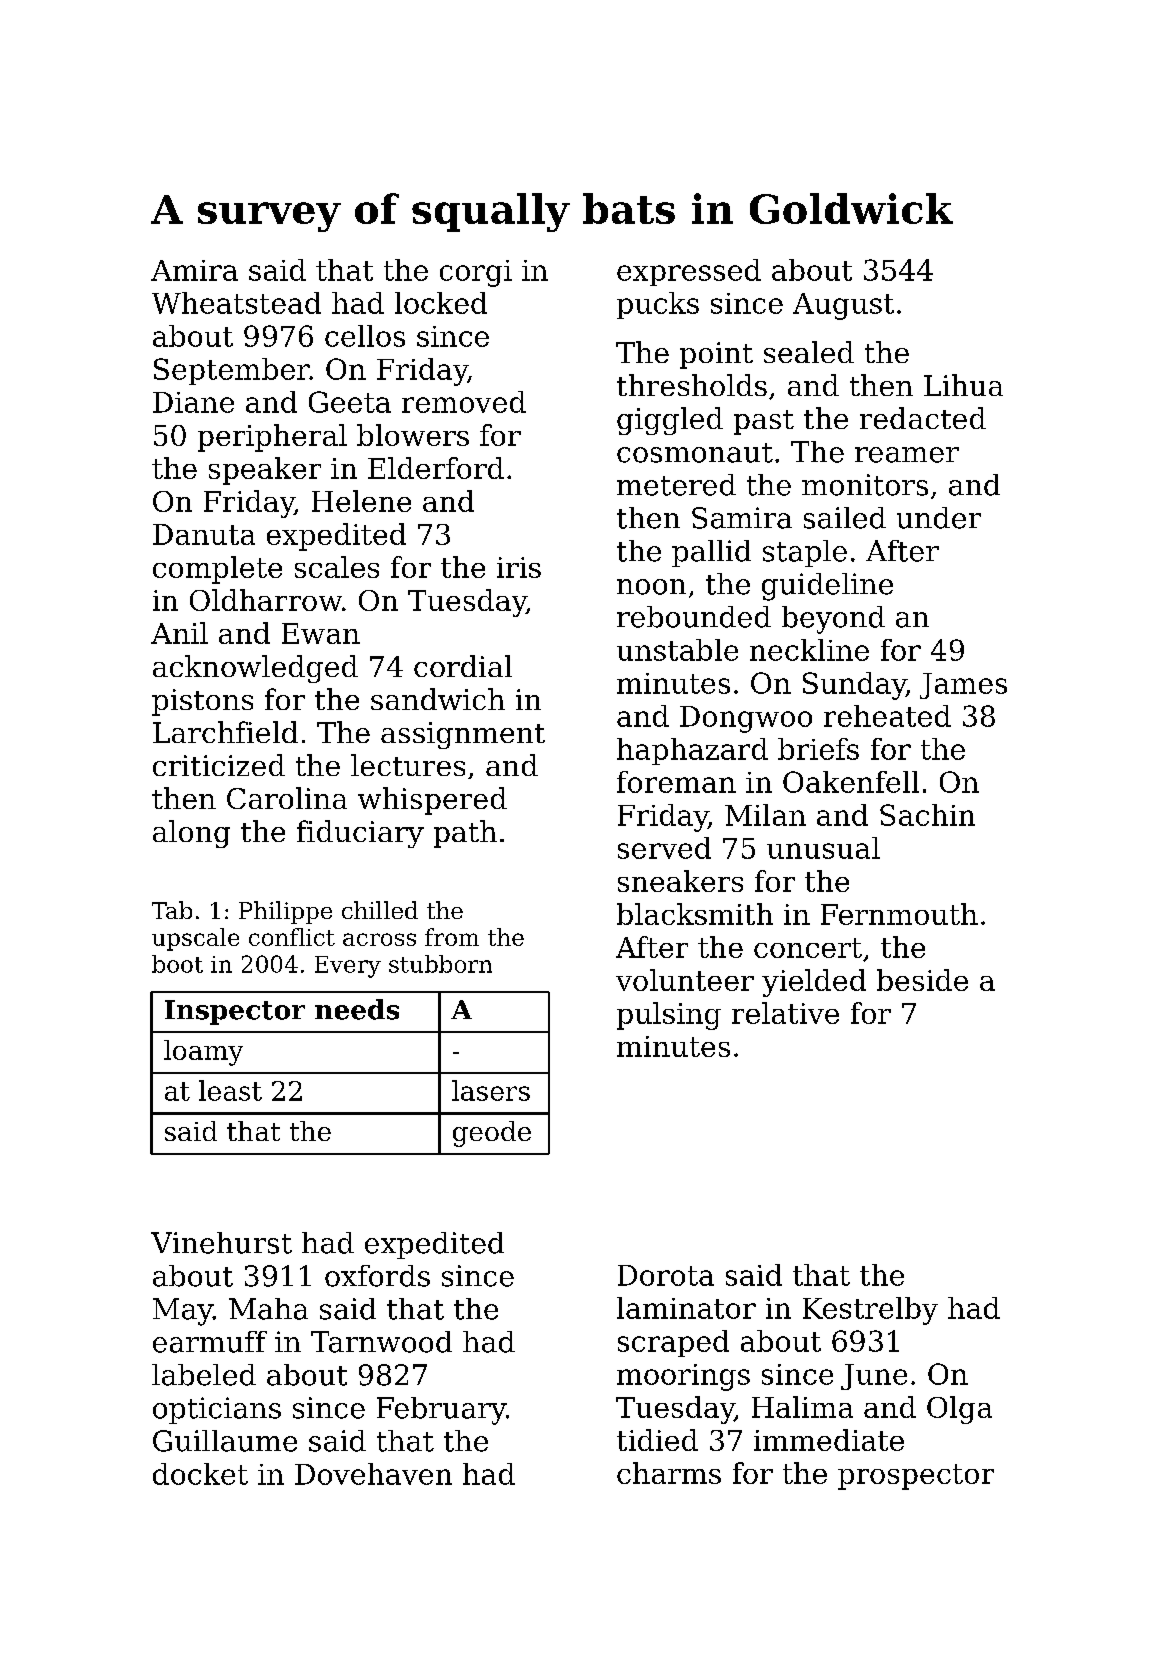  I want to click on noon, so click(651, 587).
